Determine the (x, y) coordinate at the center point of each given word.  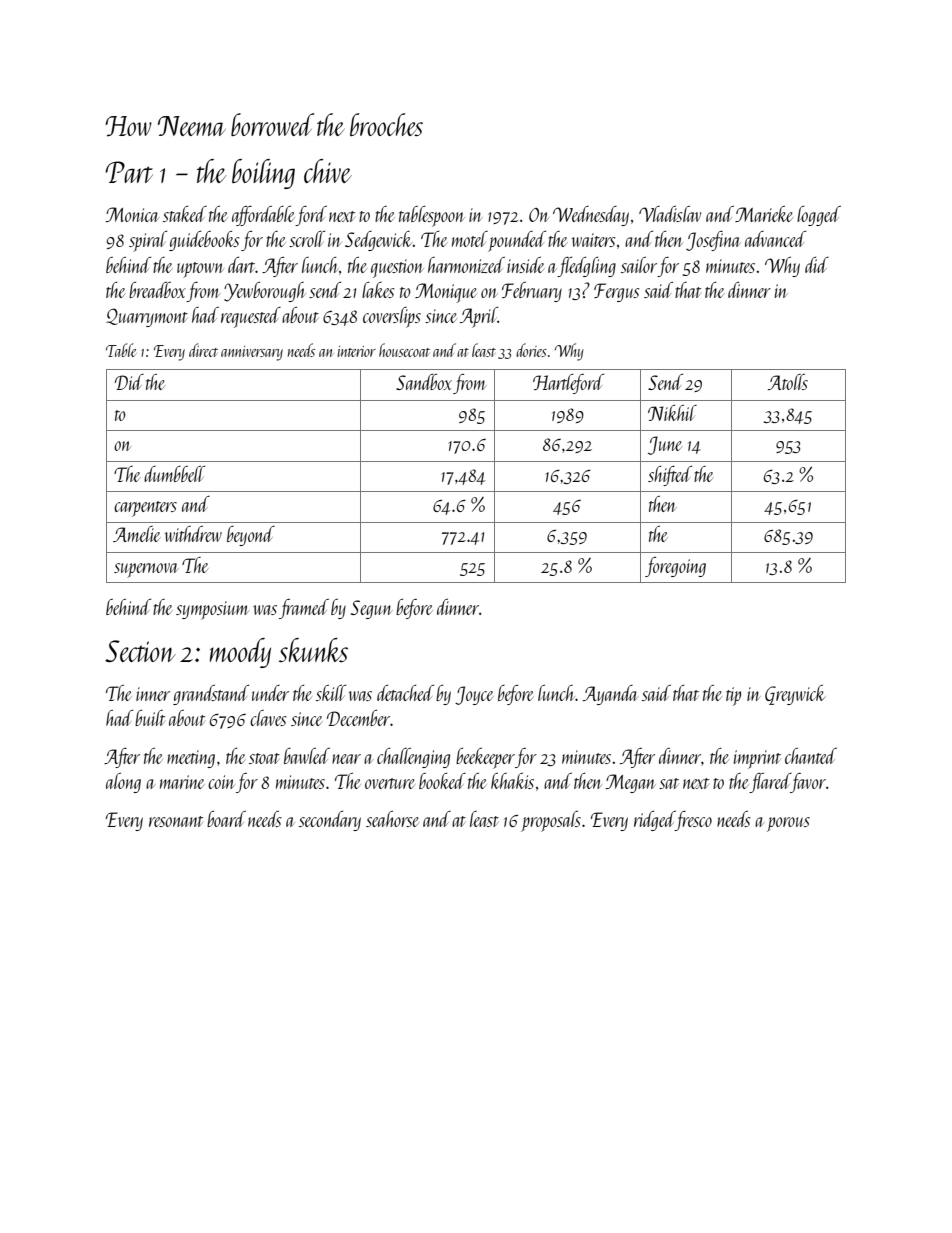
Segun (372, 609)
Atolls (788, 382)
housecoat (404, 350)
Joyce (474, 695)
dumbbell (174, 474)
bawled (307, 756)
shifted (670, 476)
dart (241, 265)
